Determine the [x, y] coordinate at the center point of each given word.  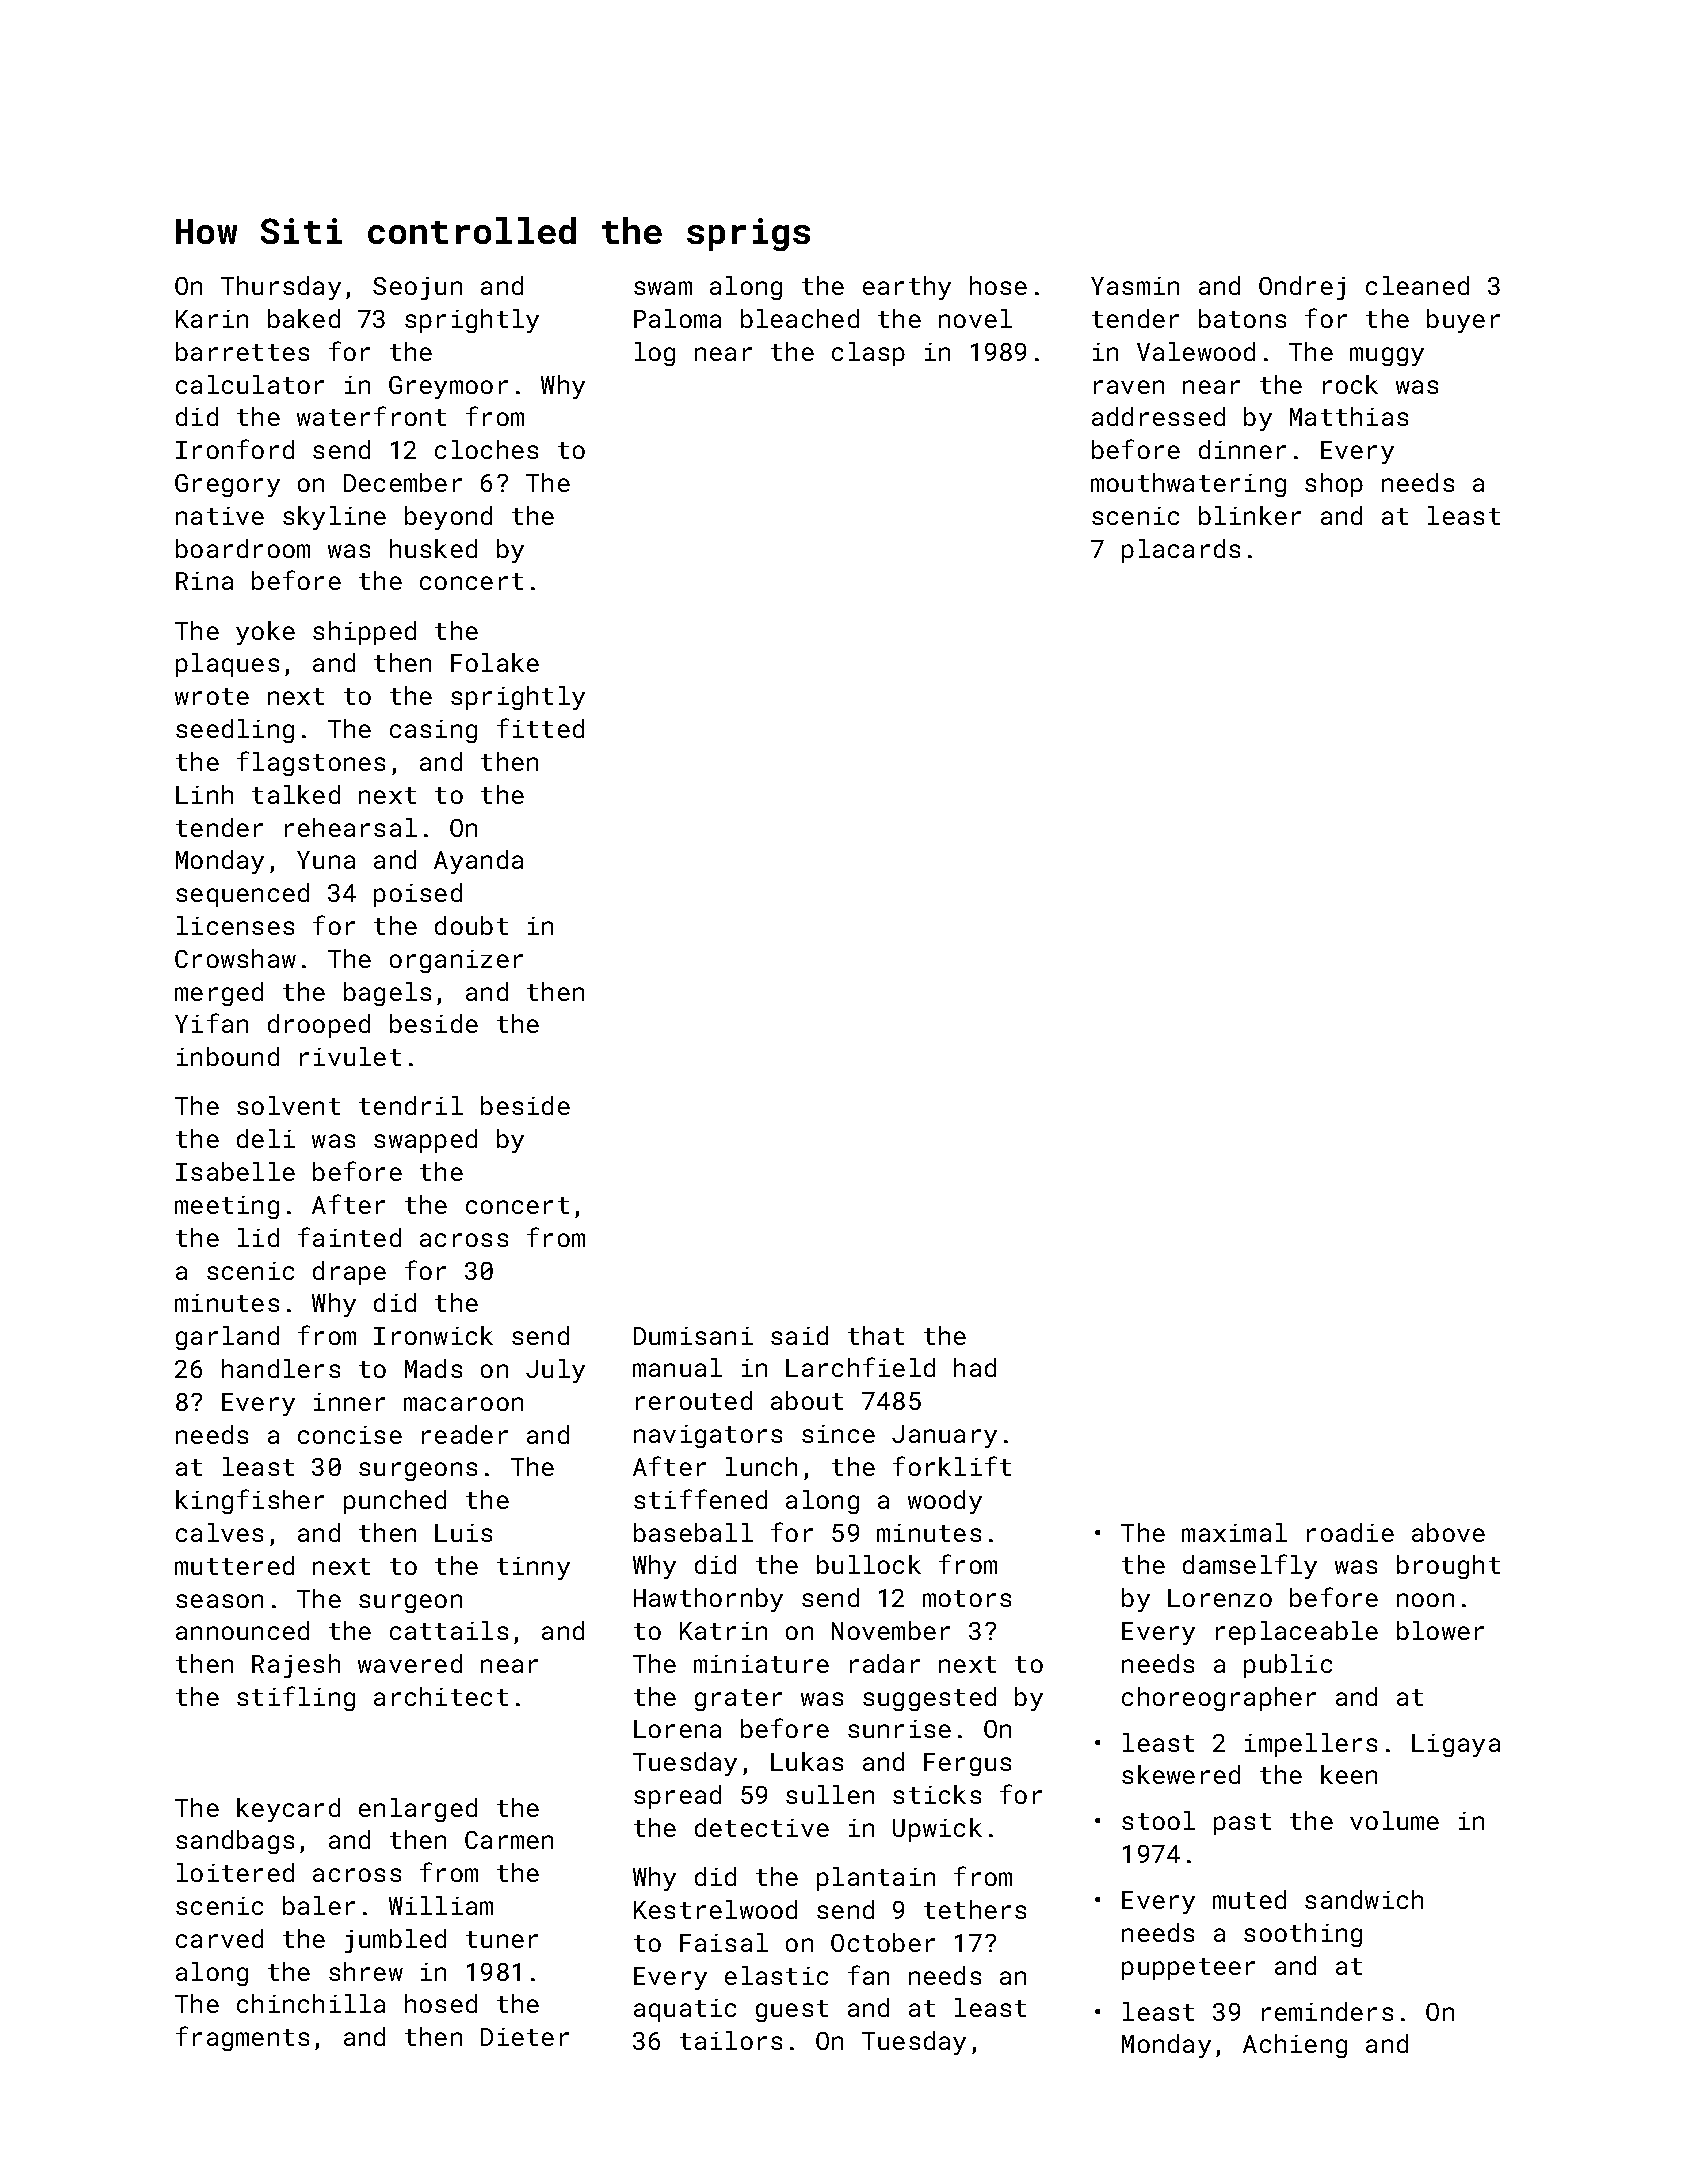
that [876, 1335]
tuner [502, 1939]
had [975, 1367]
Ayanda [478, 862]
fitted [540, 728]
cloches [486, 449]
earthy [907, 288]
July [555, 1371]
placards [1181, 551]
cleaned [1417, 285]
